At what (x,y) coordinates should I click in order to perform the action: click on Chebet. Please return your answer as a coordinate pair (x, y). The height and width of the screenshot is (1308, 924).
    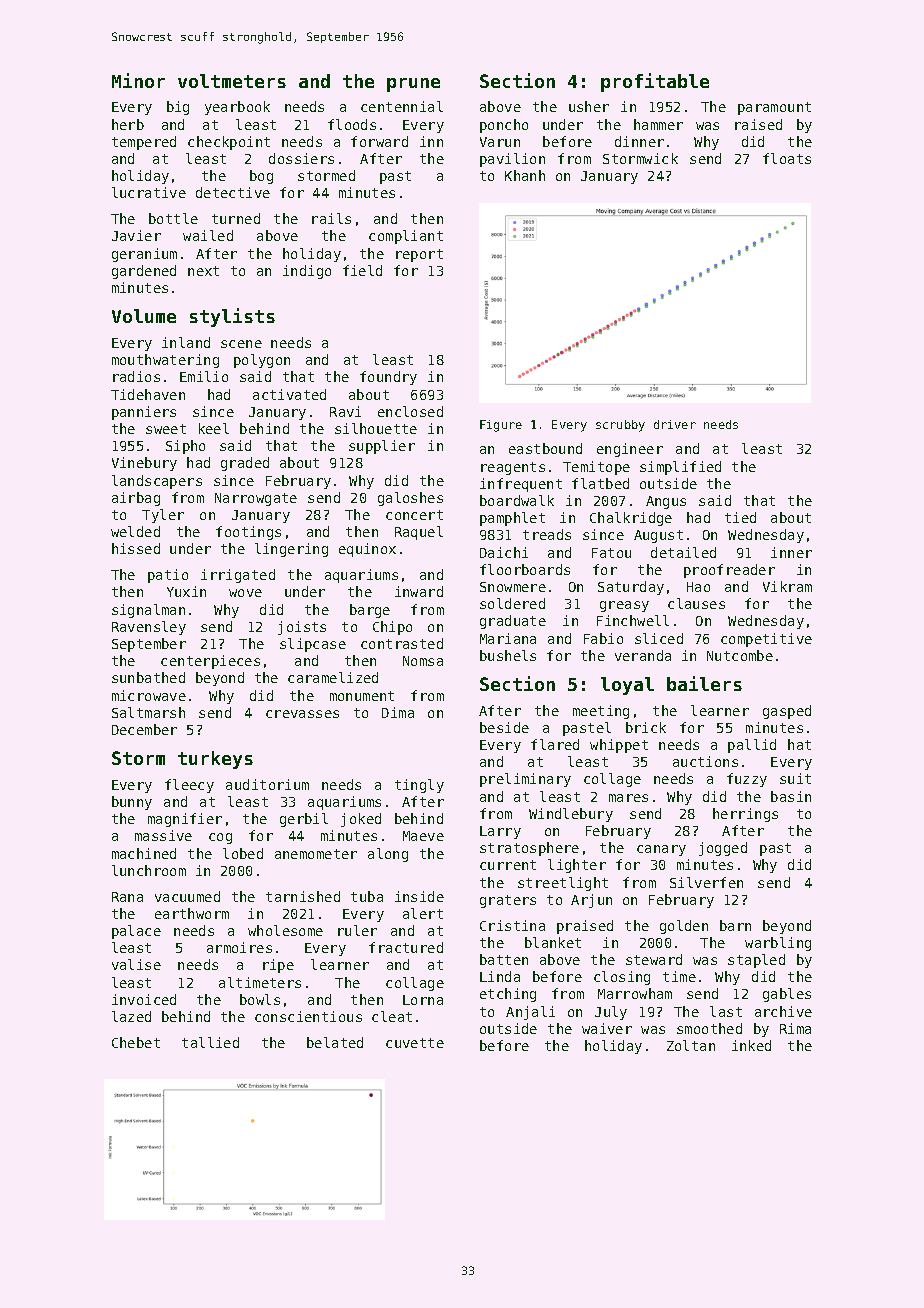
    Looking at the image, I should click on (136, 1042).
